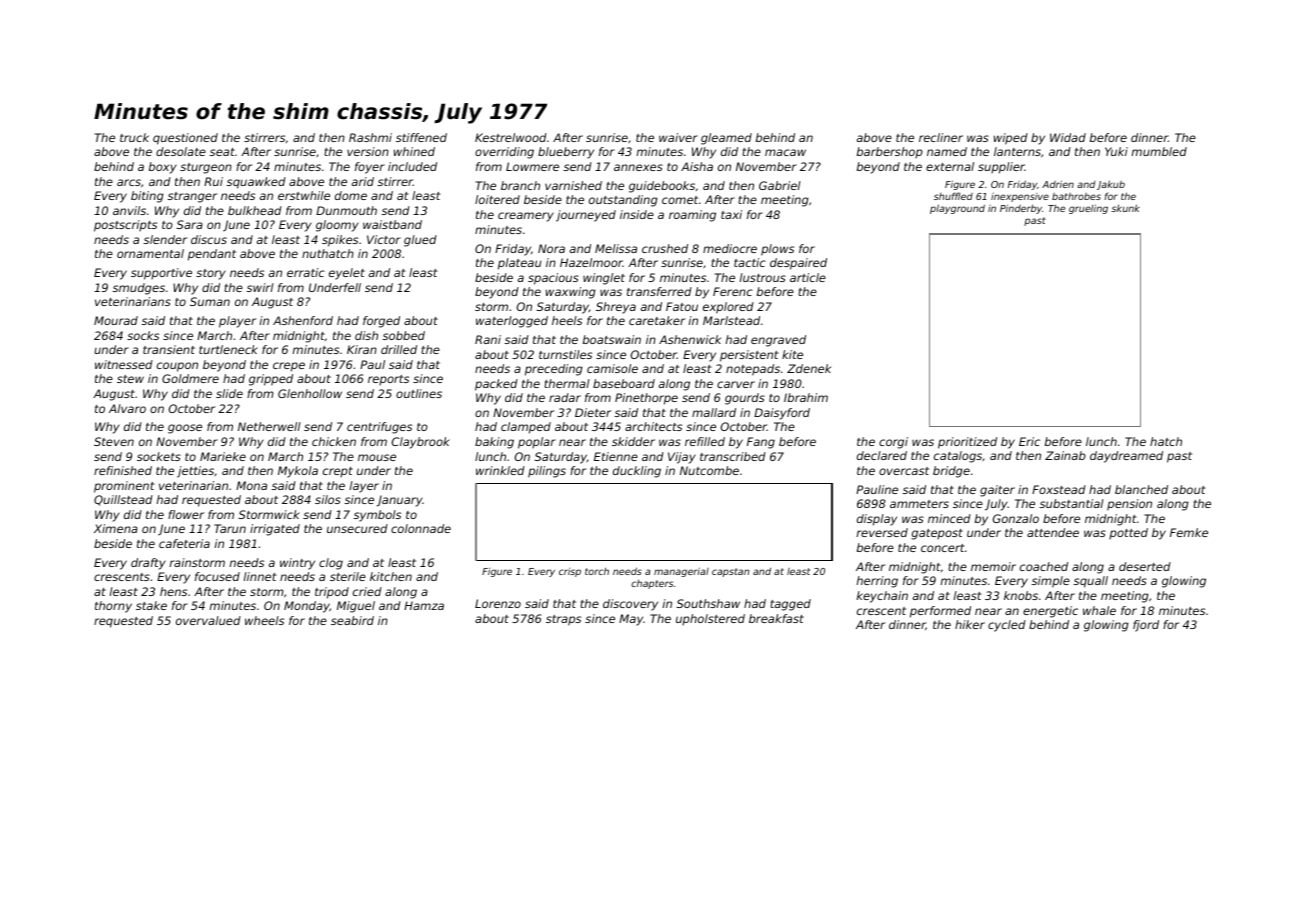 The height and width of the document is (924, 1308). I want to click on skunk, so click(1125, 208).
